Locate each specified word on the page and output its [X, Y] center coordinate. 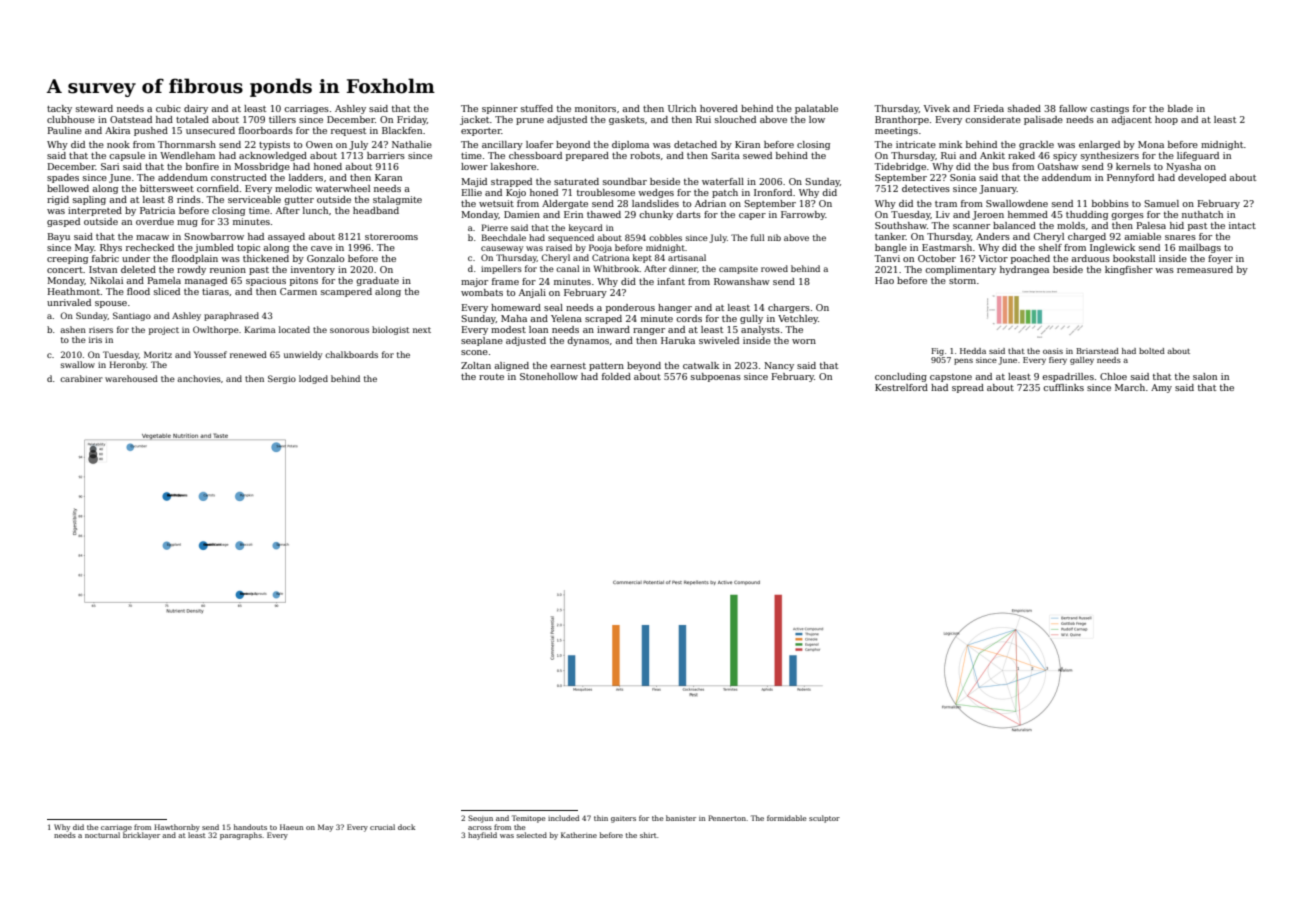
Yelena [566, 318]
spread [968, 388]
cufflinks [1063, 387]
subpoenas [716, 377]
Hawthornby [177, 828]
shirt [648, 835]
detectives [926, 188]
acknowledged [273, 156]
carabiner [81, 378]
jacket [475, 120]
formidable [787, 818]
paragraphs [241, 836]
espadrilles [1068, 377]
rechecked [150, 247]
